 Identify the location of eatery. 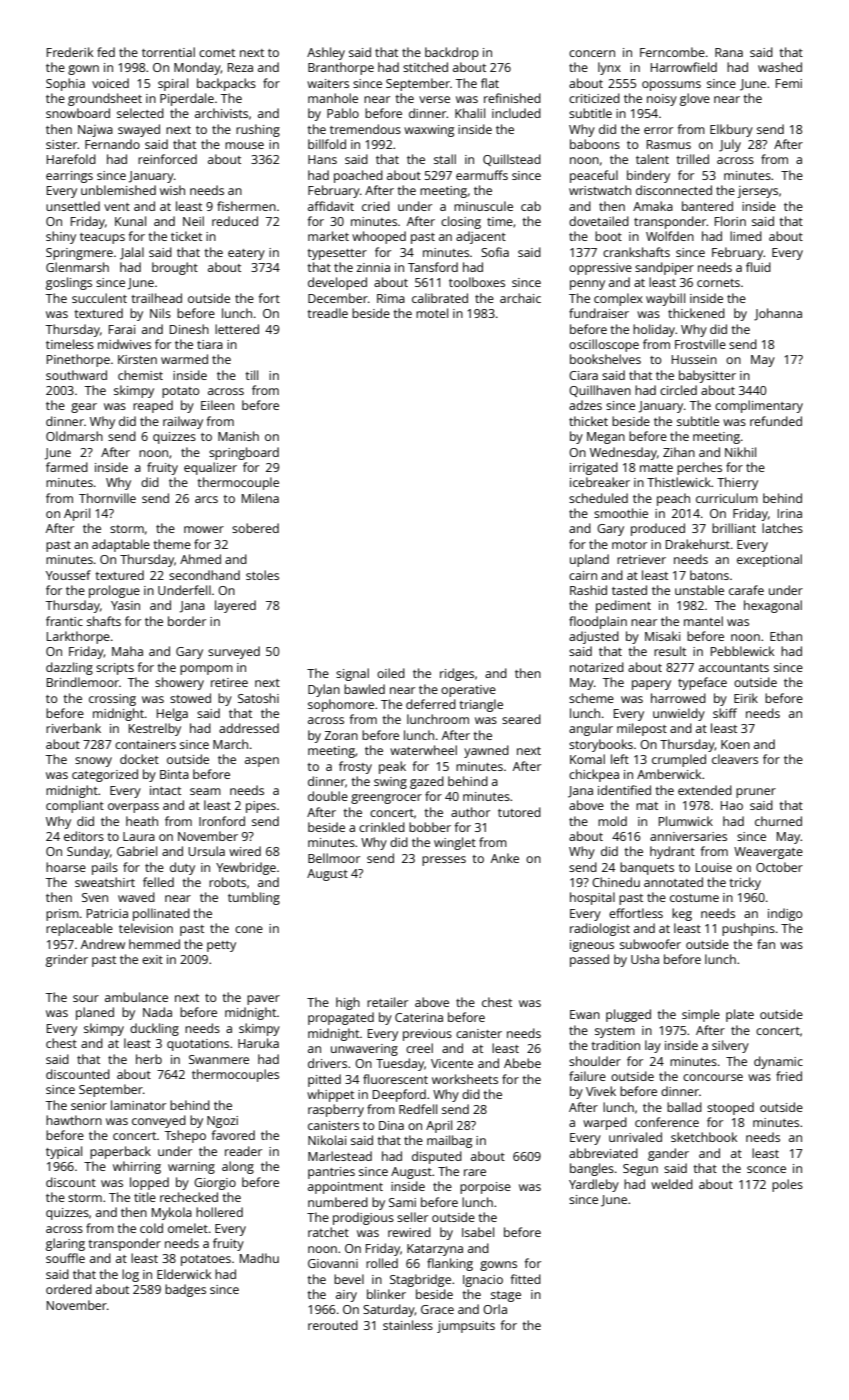
(246, 254).
